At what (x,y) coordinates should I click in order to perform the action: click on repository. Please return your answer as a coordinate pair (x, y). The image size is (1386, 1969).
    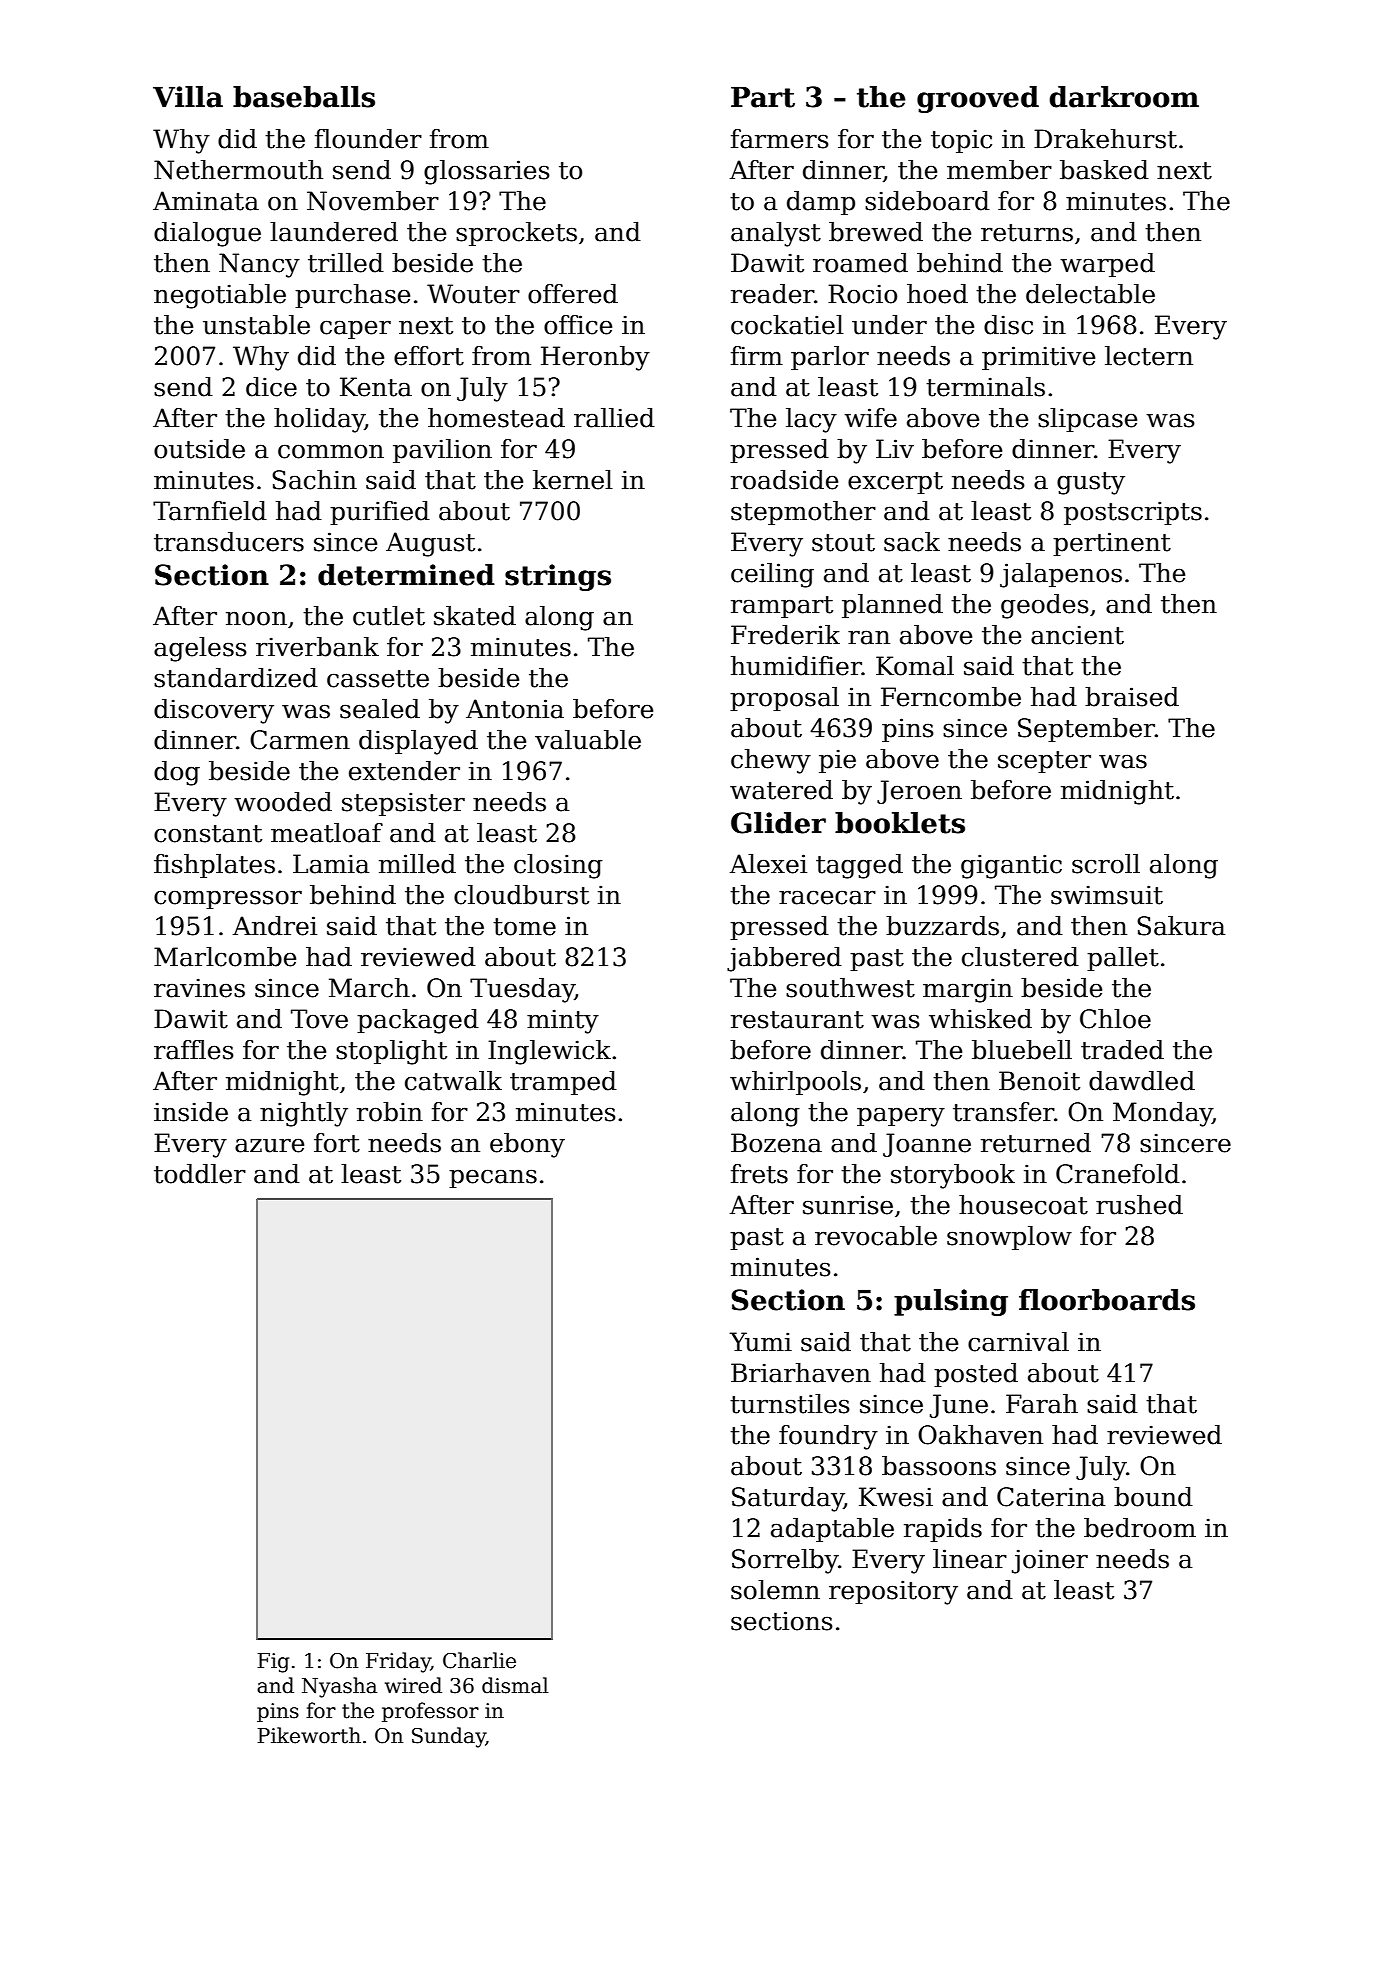
    Looking at the image, I should click on (893, 1592).
